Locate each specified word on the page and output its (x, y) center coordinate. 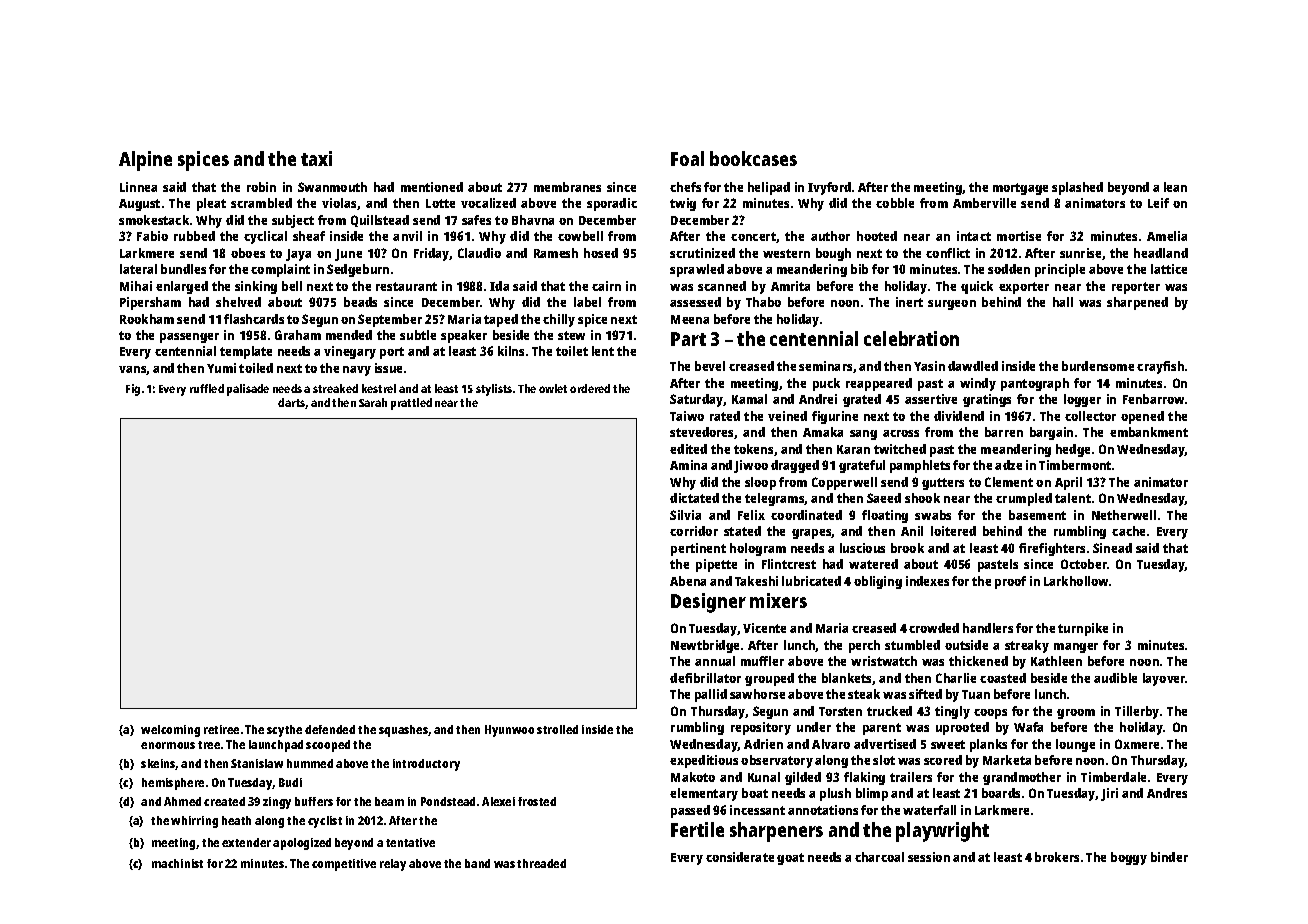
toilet (572, 351)
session (929, 857)
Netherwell (1124, 515)
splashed (1077, 188)
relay (393, 865)
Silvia (685, 515)
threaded (541, 863)
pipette (716, 565)
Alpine (145, 161)
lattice (1169, 269)
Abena (688, 581)
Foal (687, 158)
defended (330, 729)
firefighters (1052, 549)
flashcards (254, 319)
